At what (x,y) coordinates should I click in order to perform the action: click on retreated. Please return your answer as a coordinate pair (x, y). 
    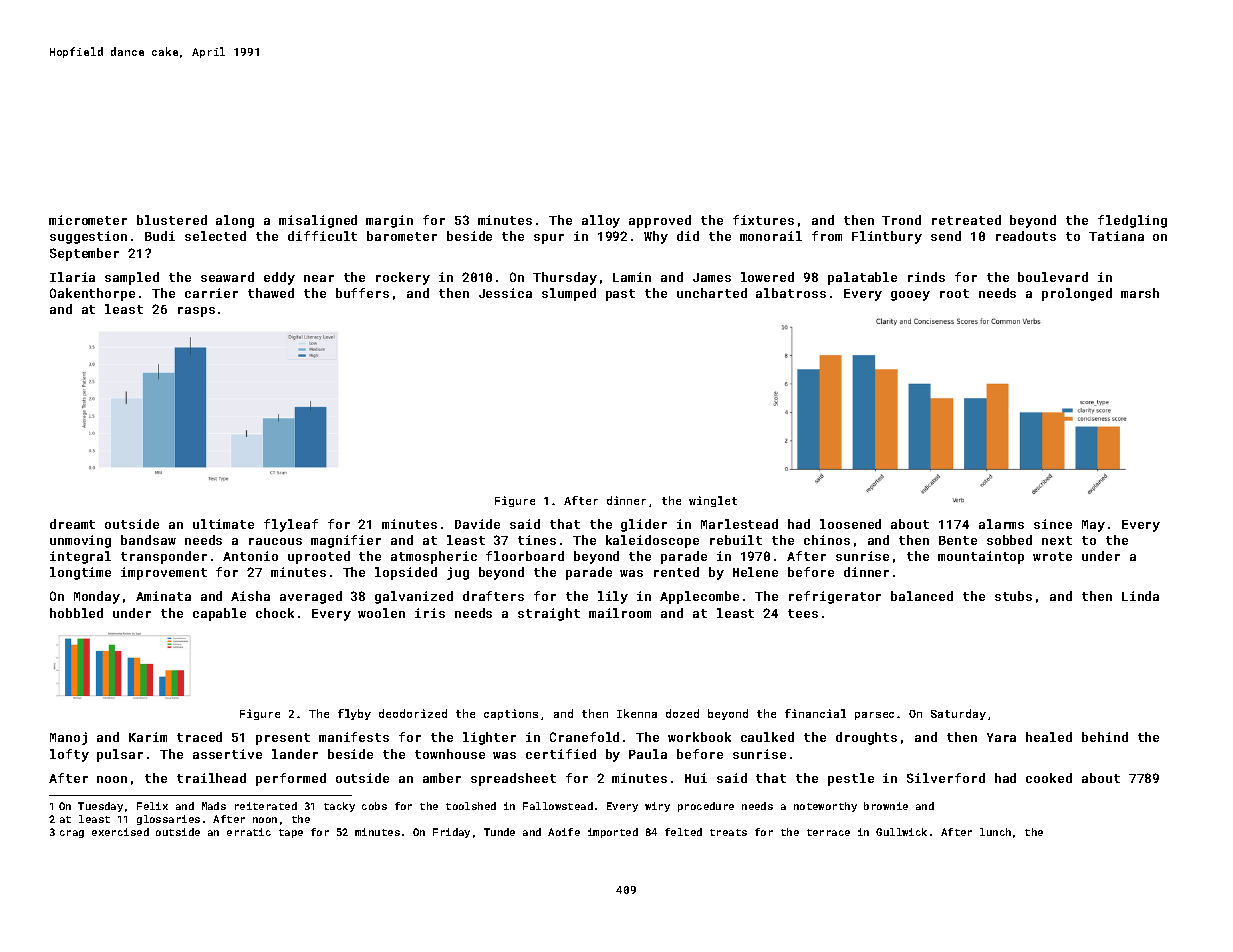
    Looking at the image, I should click on (966, 220).
